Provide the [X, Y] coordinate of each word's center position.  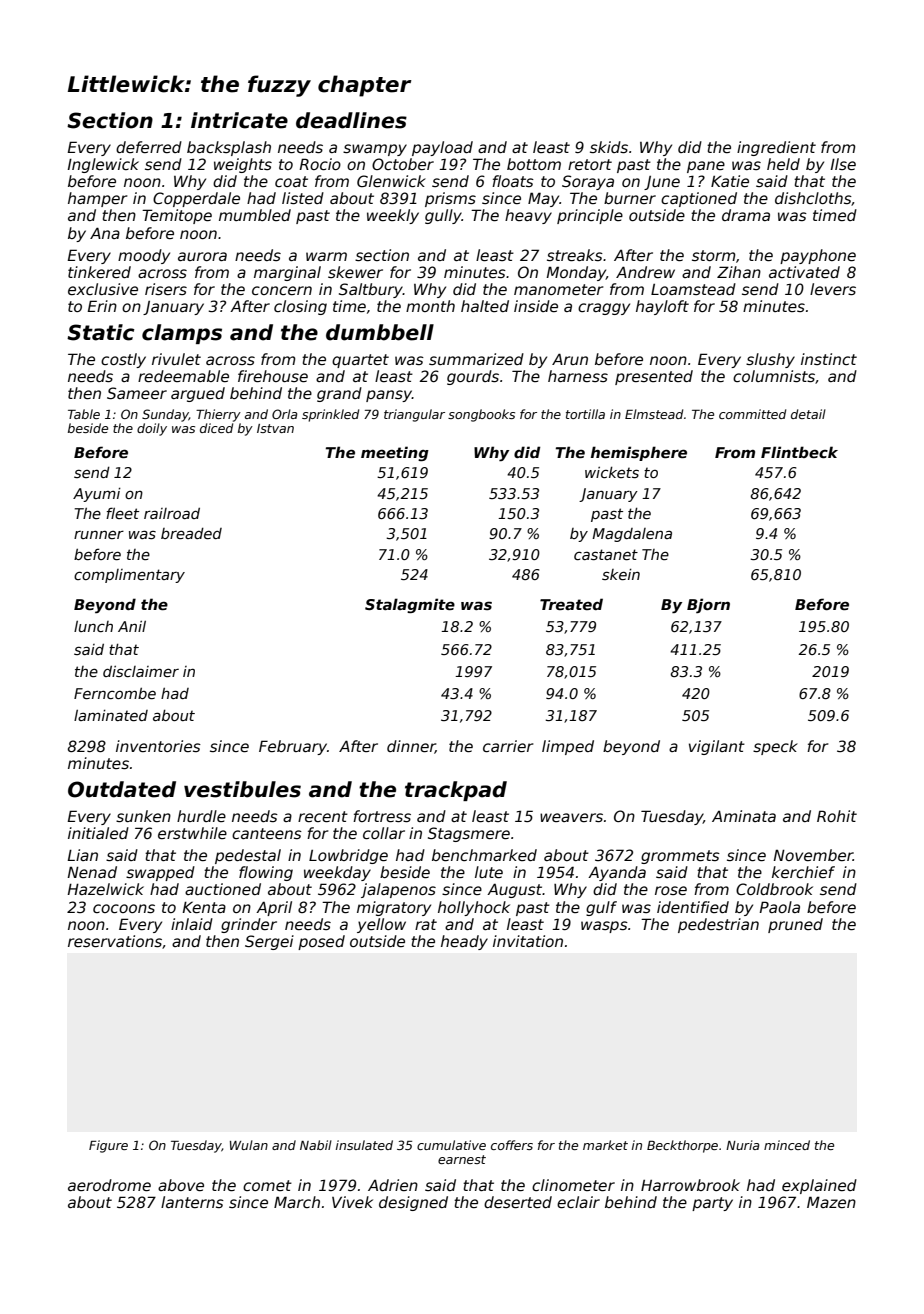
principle [590, 216]
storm [713, 255]
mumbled [255, 215]
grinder [249, 925]
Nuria [742, 1145]
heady [464, 942]
